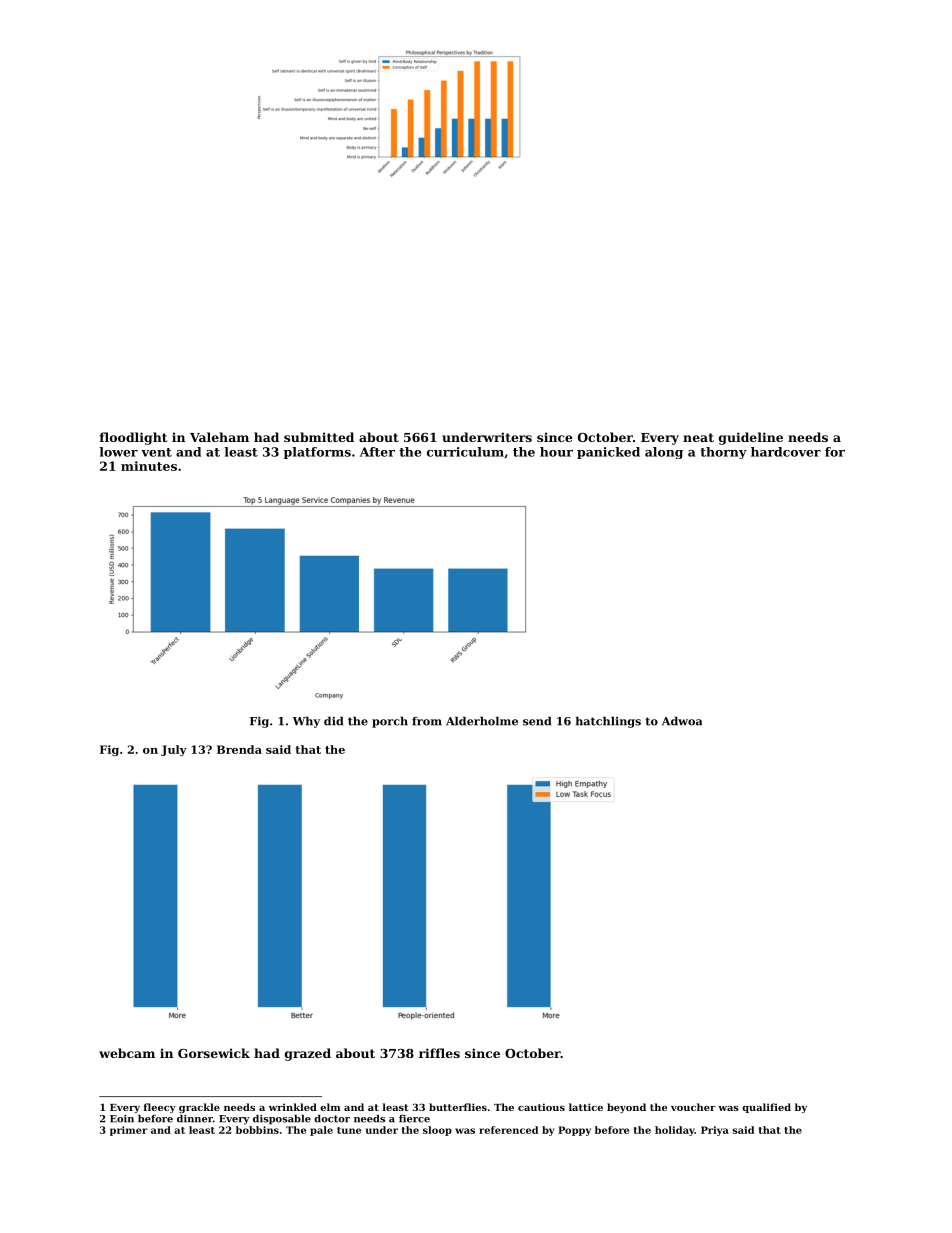 The image size is (952, 1233). Describe the element at coordinates (766, 1108) in the document. I see `qualified` at that location.
